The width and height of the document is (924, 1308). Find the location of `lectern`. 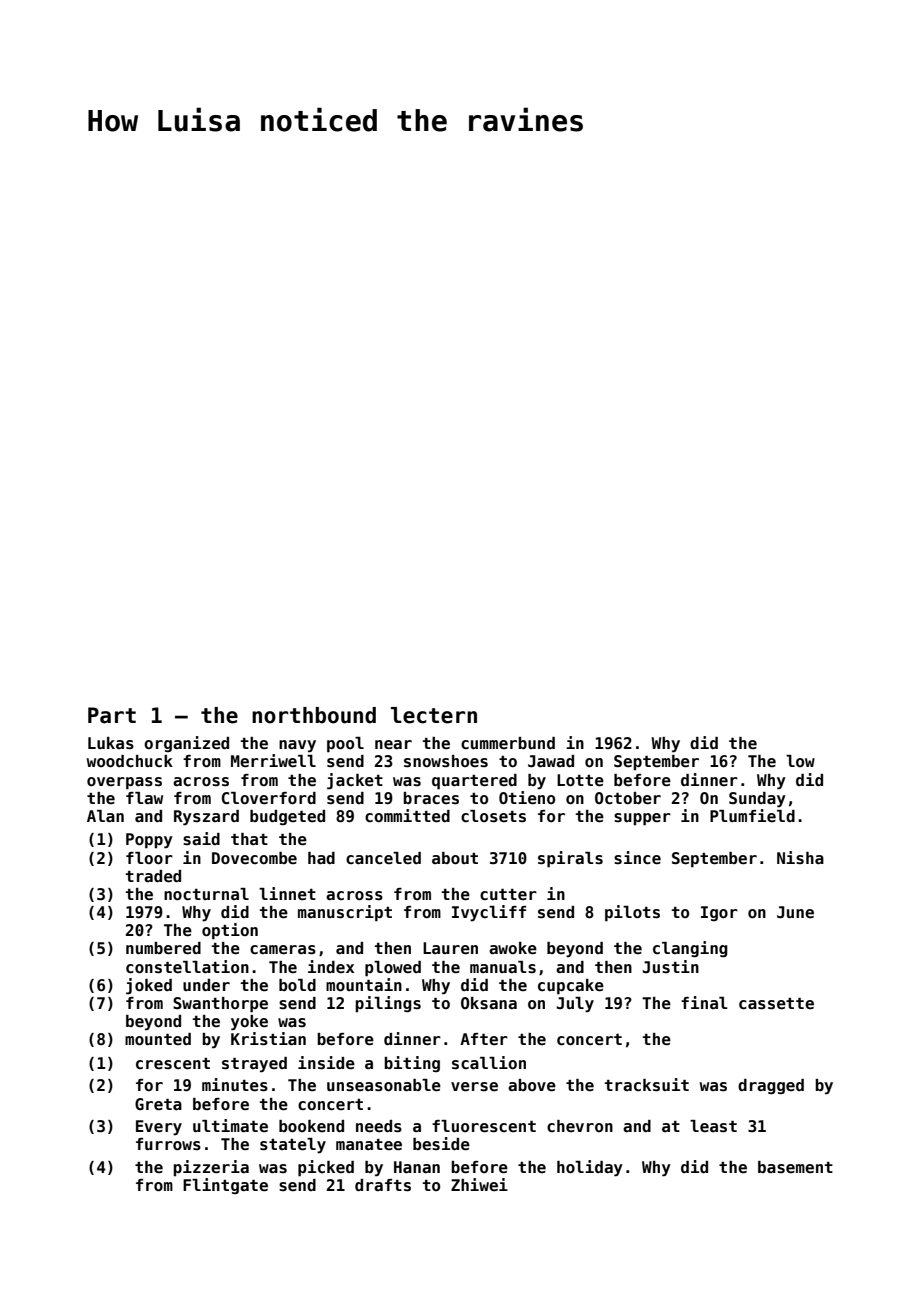

lectern is located at coordinates (434, 715).
